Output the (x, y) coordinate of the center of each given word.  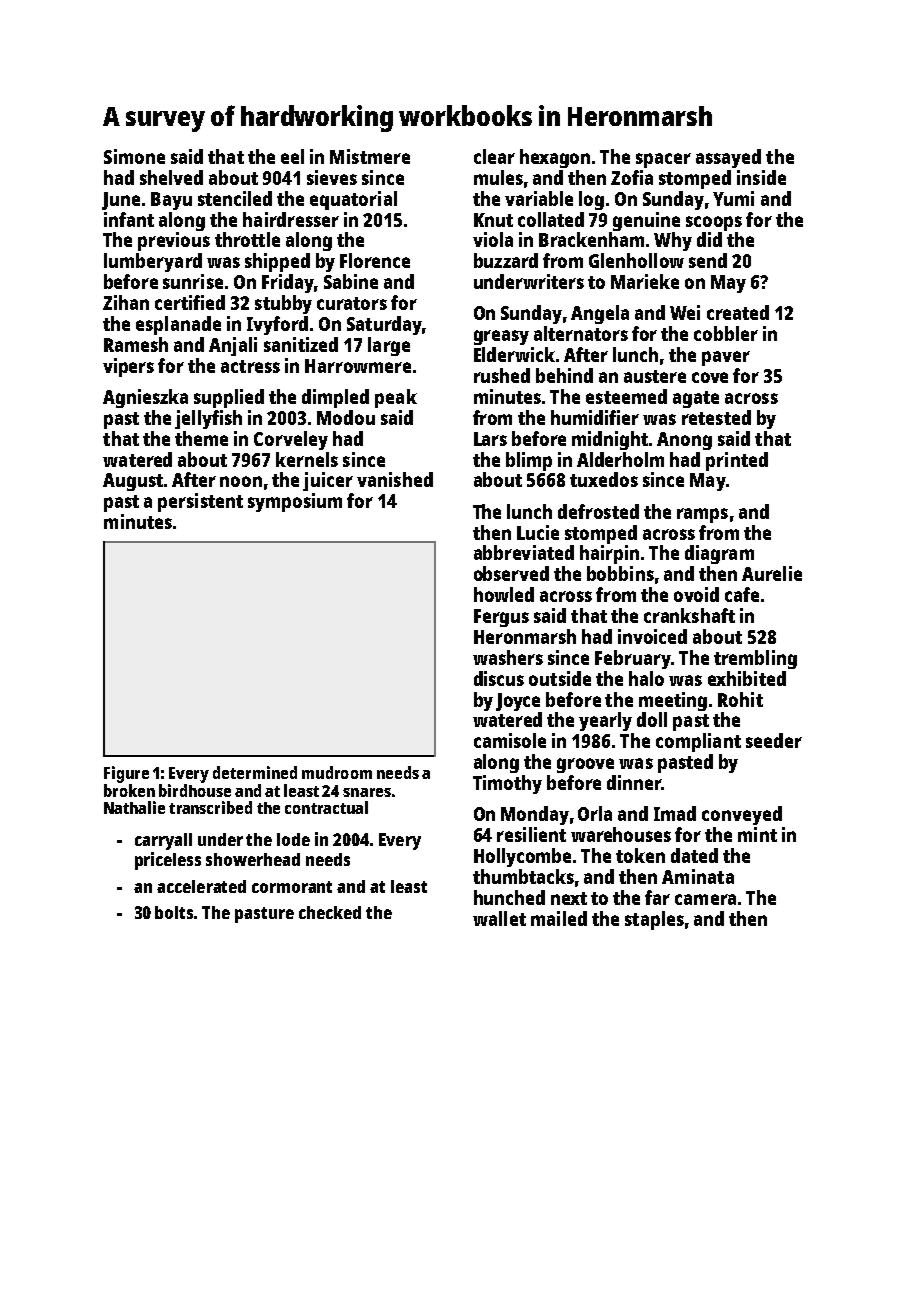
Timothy (507, 784)
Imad (675, 813)
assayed (728, 158)
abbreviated (524, 552)
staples (654, 920)
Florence (375, 260)
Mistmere (370, 156)
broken (129, 790)
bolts (175, 912)
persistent (200, 502)
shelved (171, 177)
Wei (685, 312)
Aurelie (772, 573)
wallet (499, 918)
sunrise (193, 281)
